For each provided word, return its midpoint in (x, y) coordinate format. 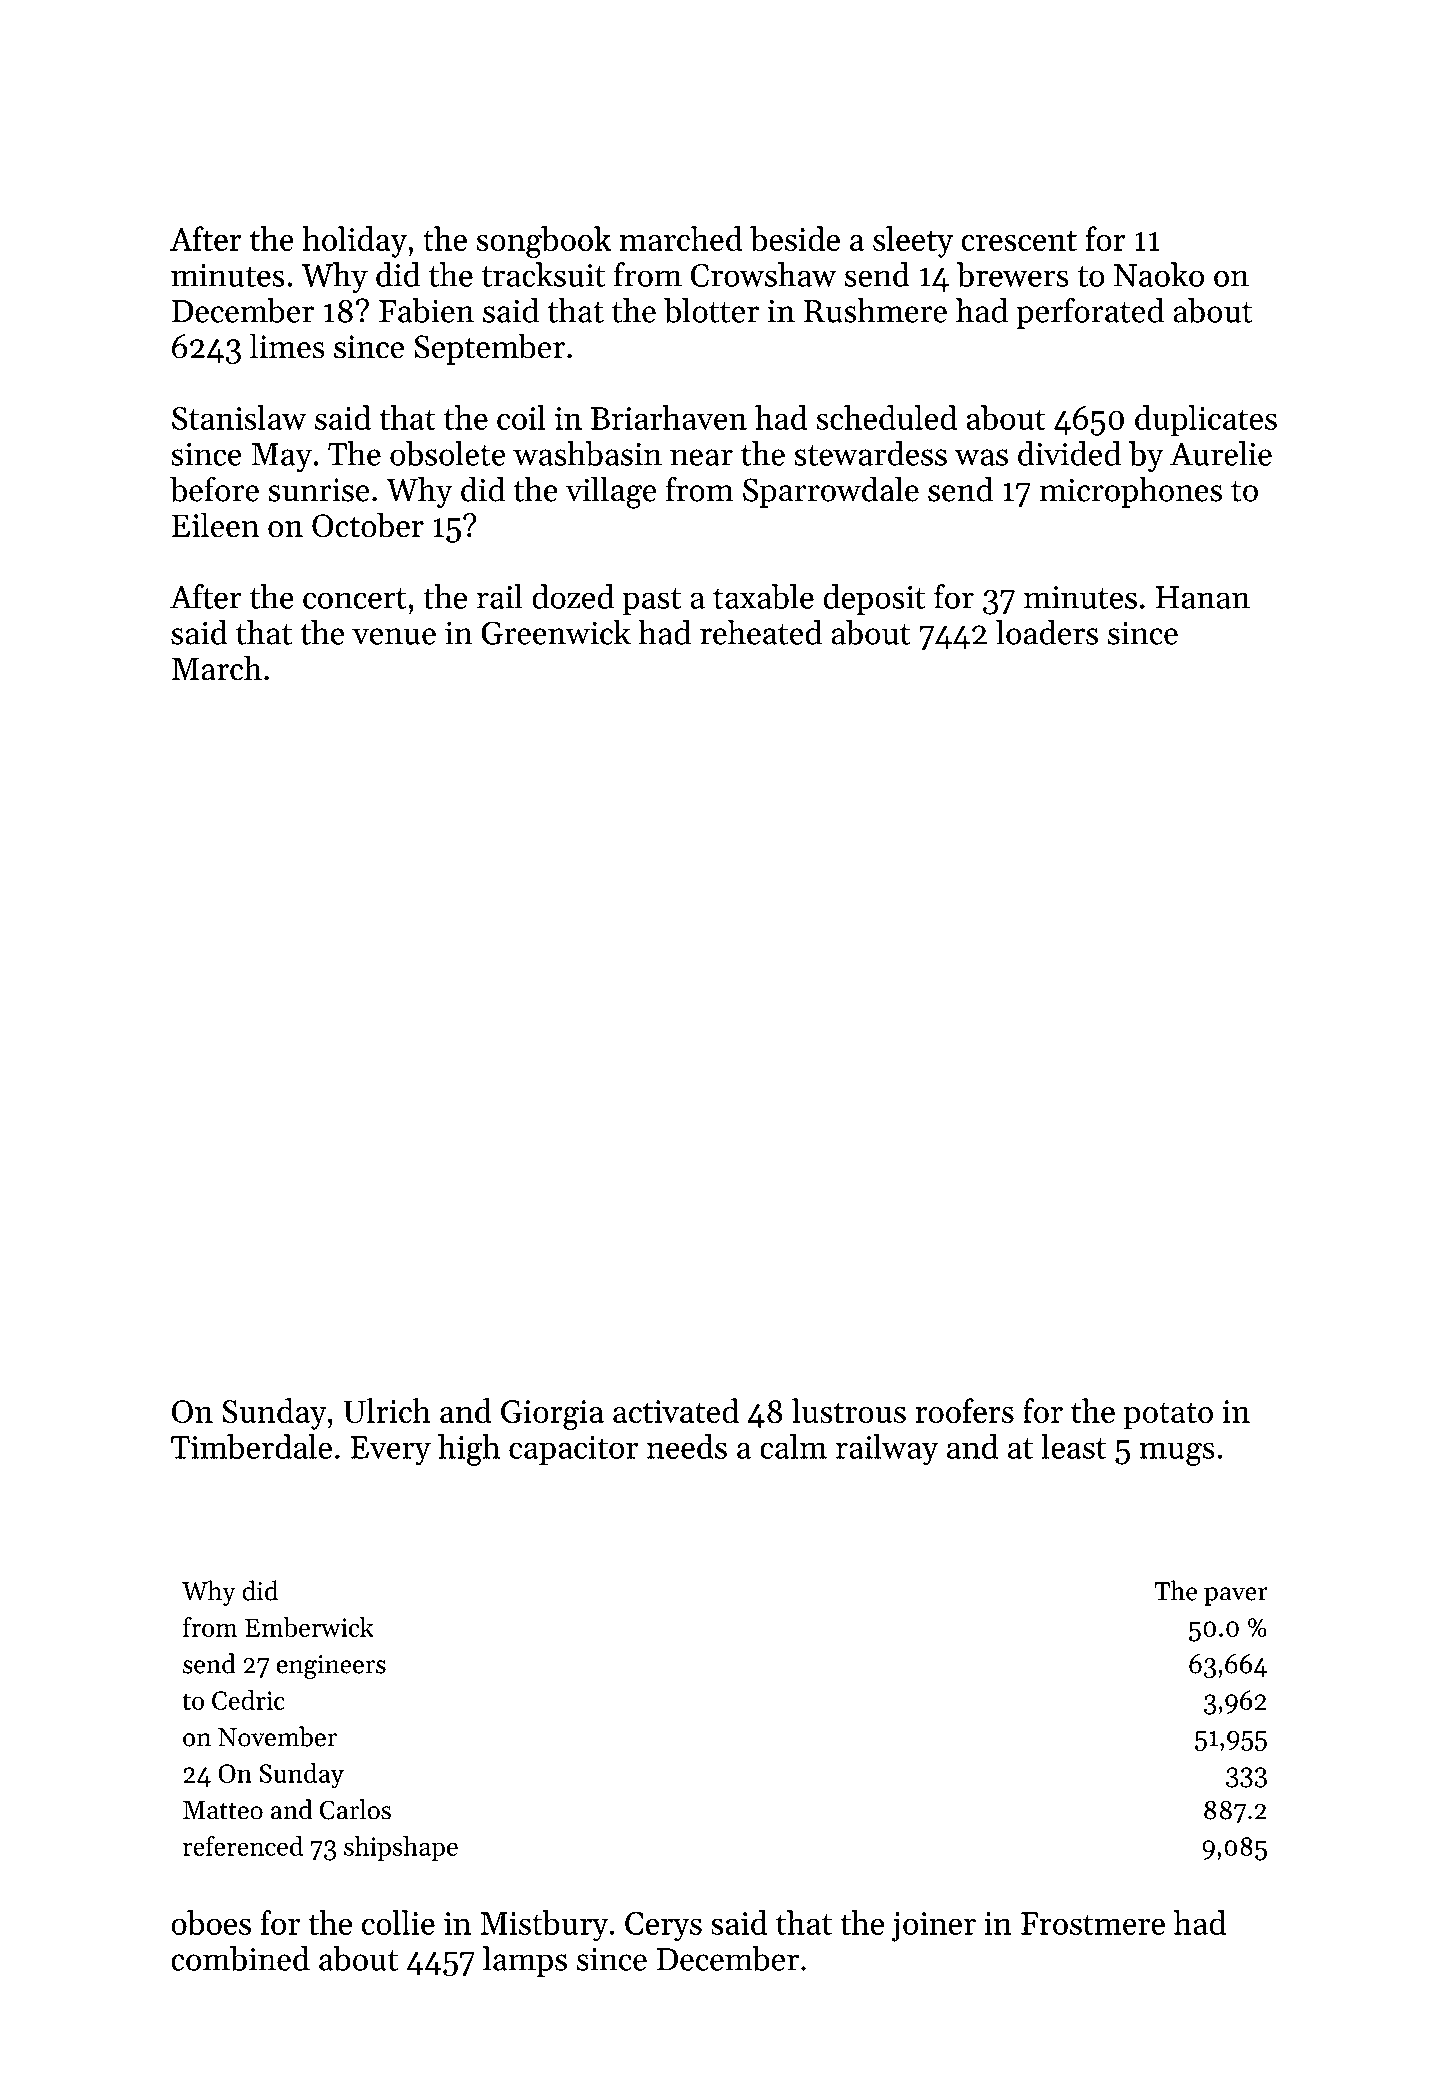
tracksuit (543, 274)
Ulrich (387, 1410)
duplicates (1206, 420)
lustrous (849, 1410)
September (489, 349)
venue (394, 636)
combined (240, 1958)
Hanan (1203, 597)
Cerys (663, 1927)
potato (1168, 1416)
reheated (761, 632)
